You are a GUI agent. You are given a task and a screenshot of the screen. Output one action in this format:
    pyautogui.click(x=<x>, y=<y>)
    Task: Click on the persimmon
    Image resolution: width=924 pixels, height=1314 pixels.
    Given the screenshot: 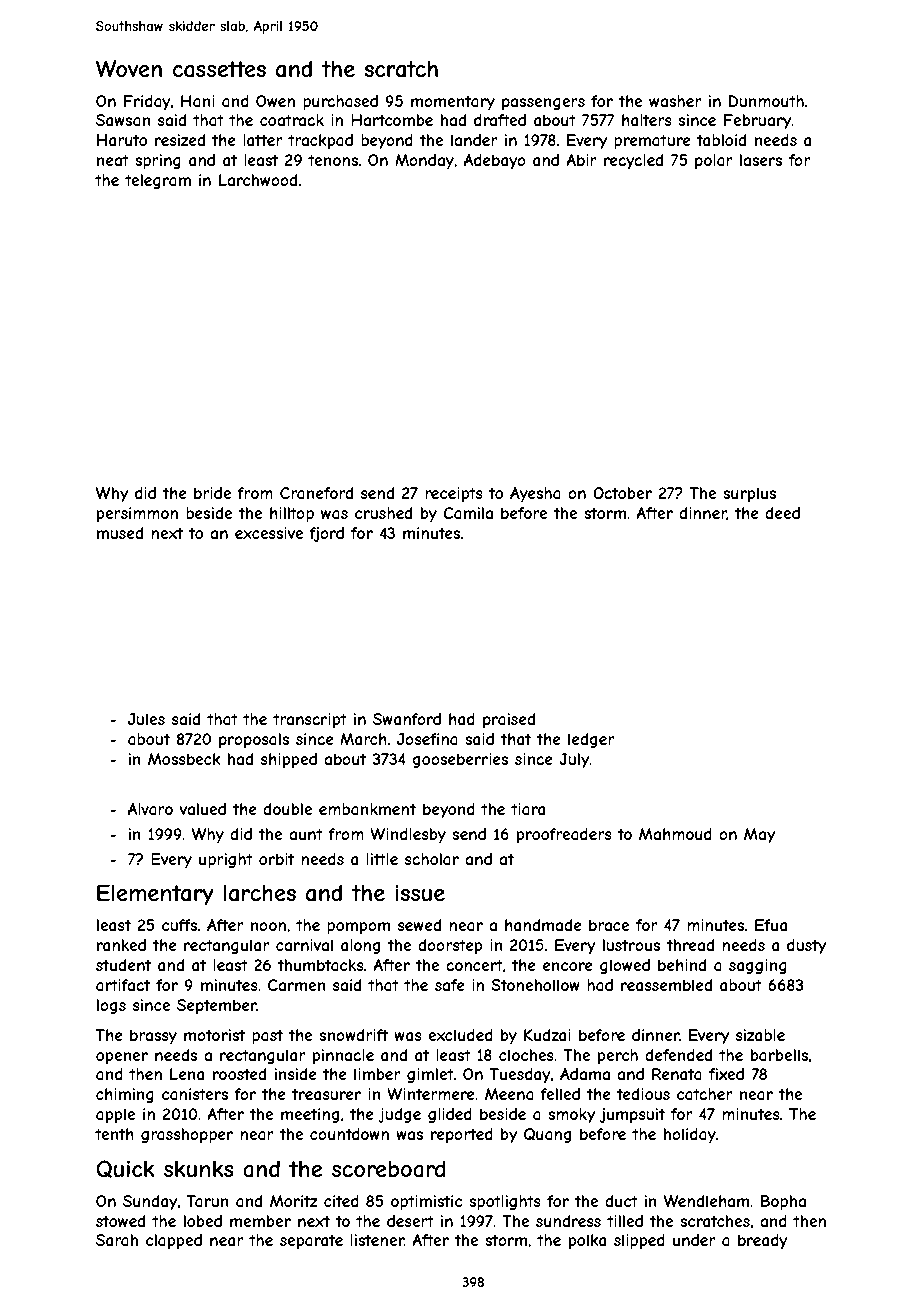 What is the action you would take?
    pyautogui.click(x=137, y=514)
